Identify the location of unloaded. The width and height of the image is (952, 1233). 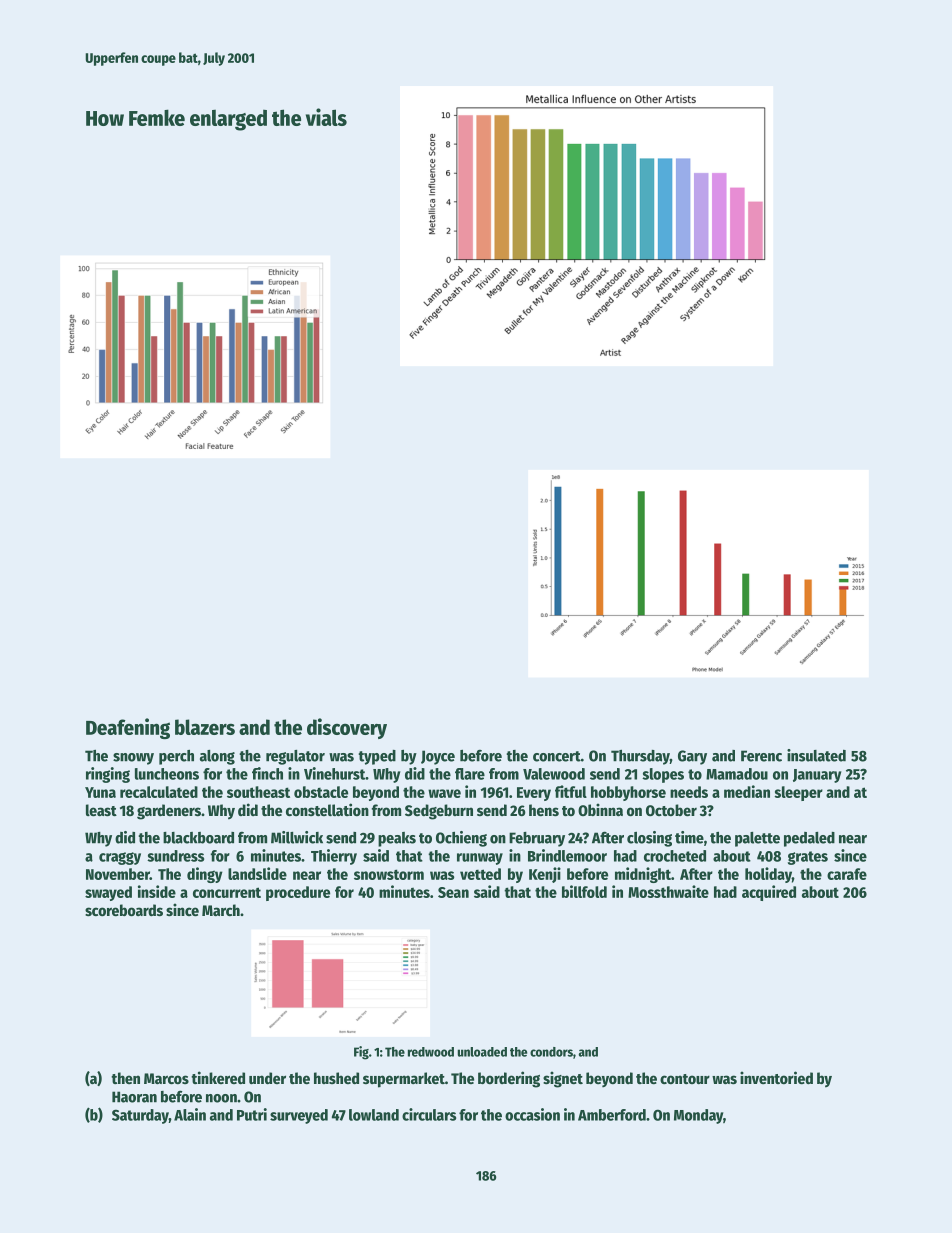
(482, 1052).
